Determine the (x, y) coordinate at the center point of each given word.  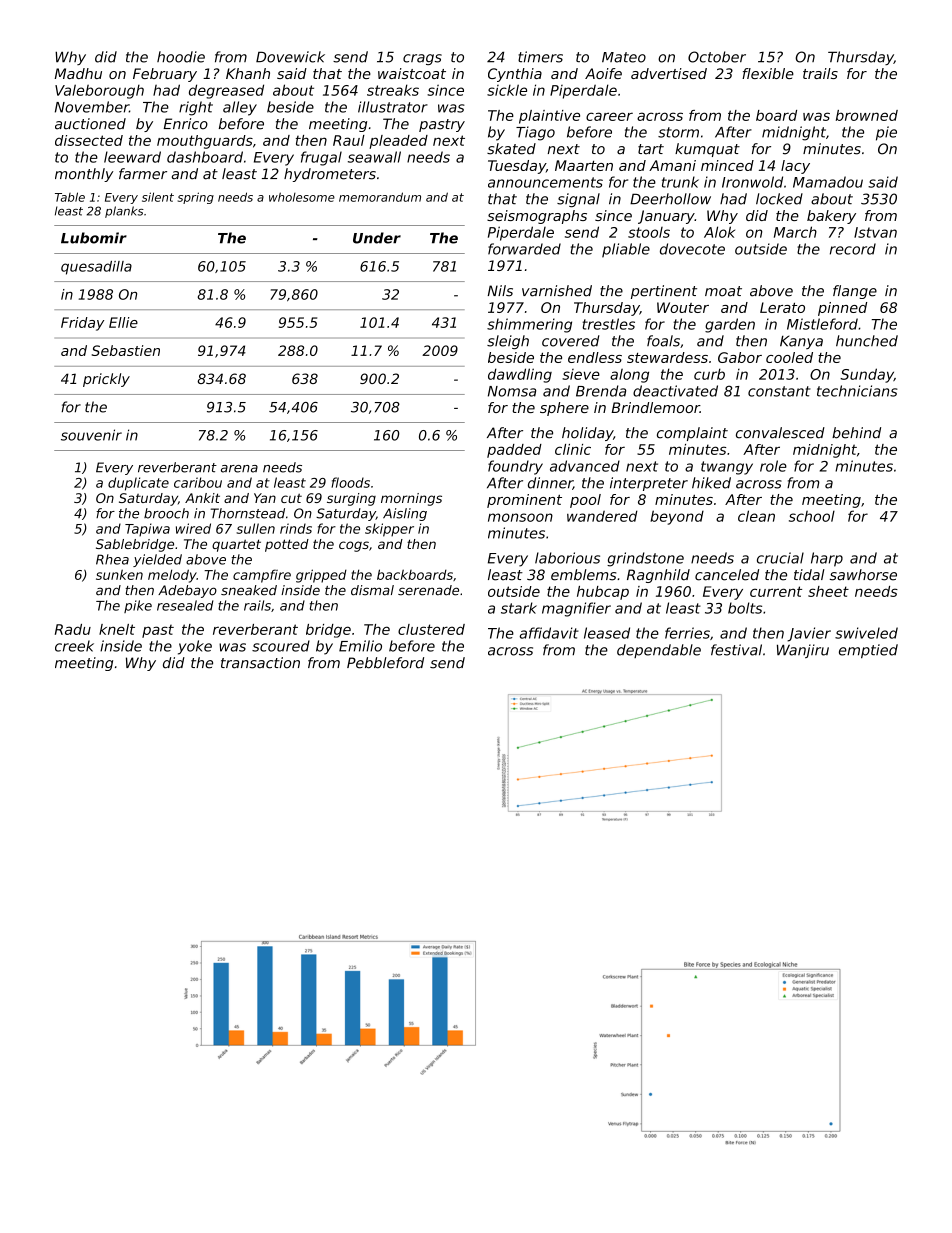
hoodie (181, 57)
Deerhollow (670, 199)
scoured (281, 646)
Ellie (123, 322)
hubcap (603, 593)
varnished (557, 291)
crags (422, 59)
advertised (669, 73)
